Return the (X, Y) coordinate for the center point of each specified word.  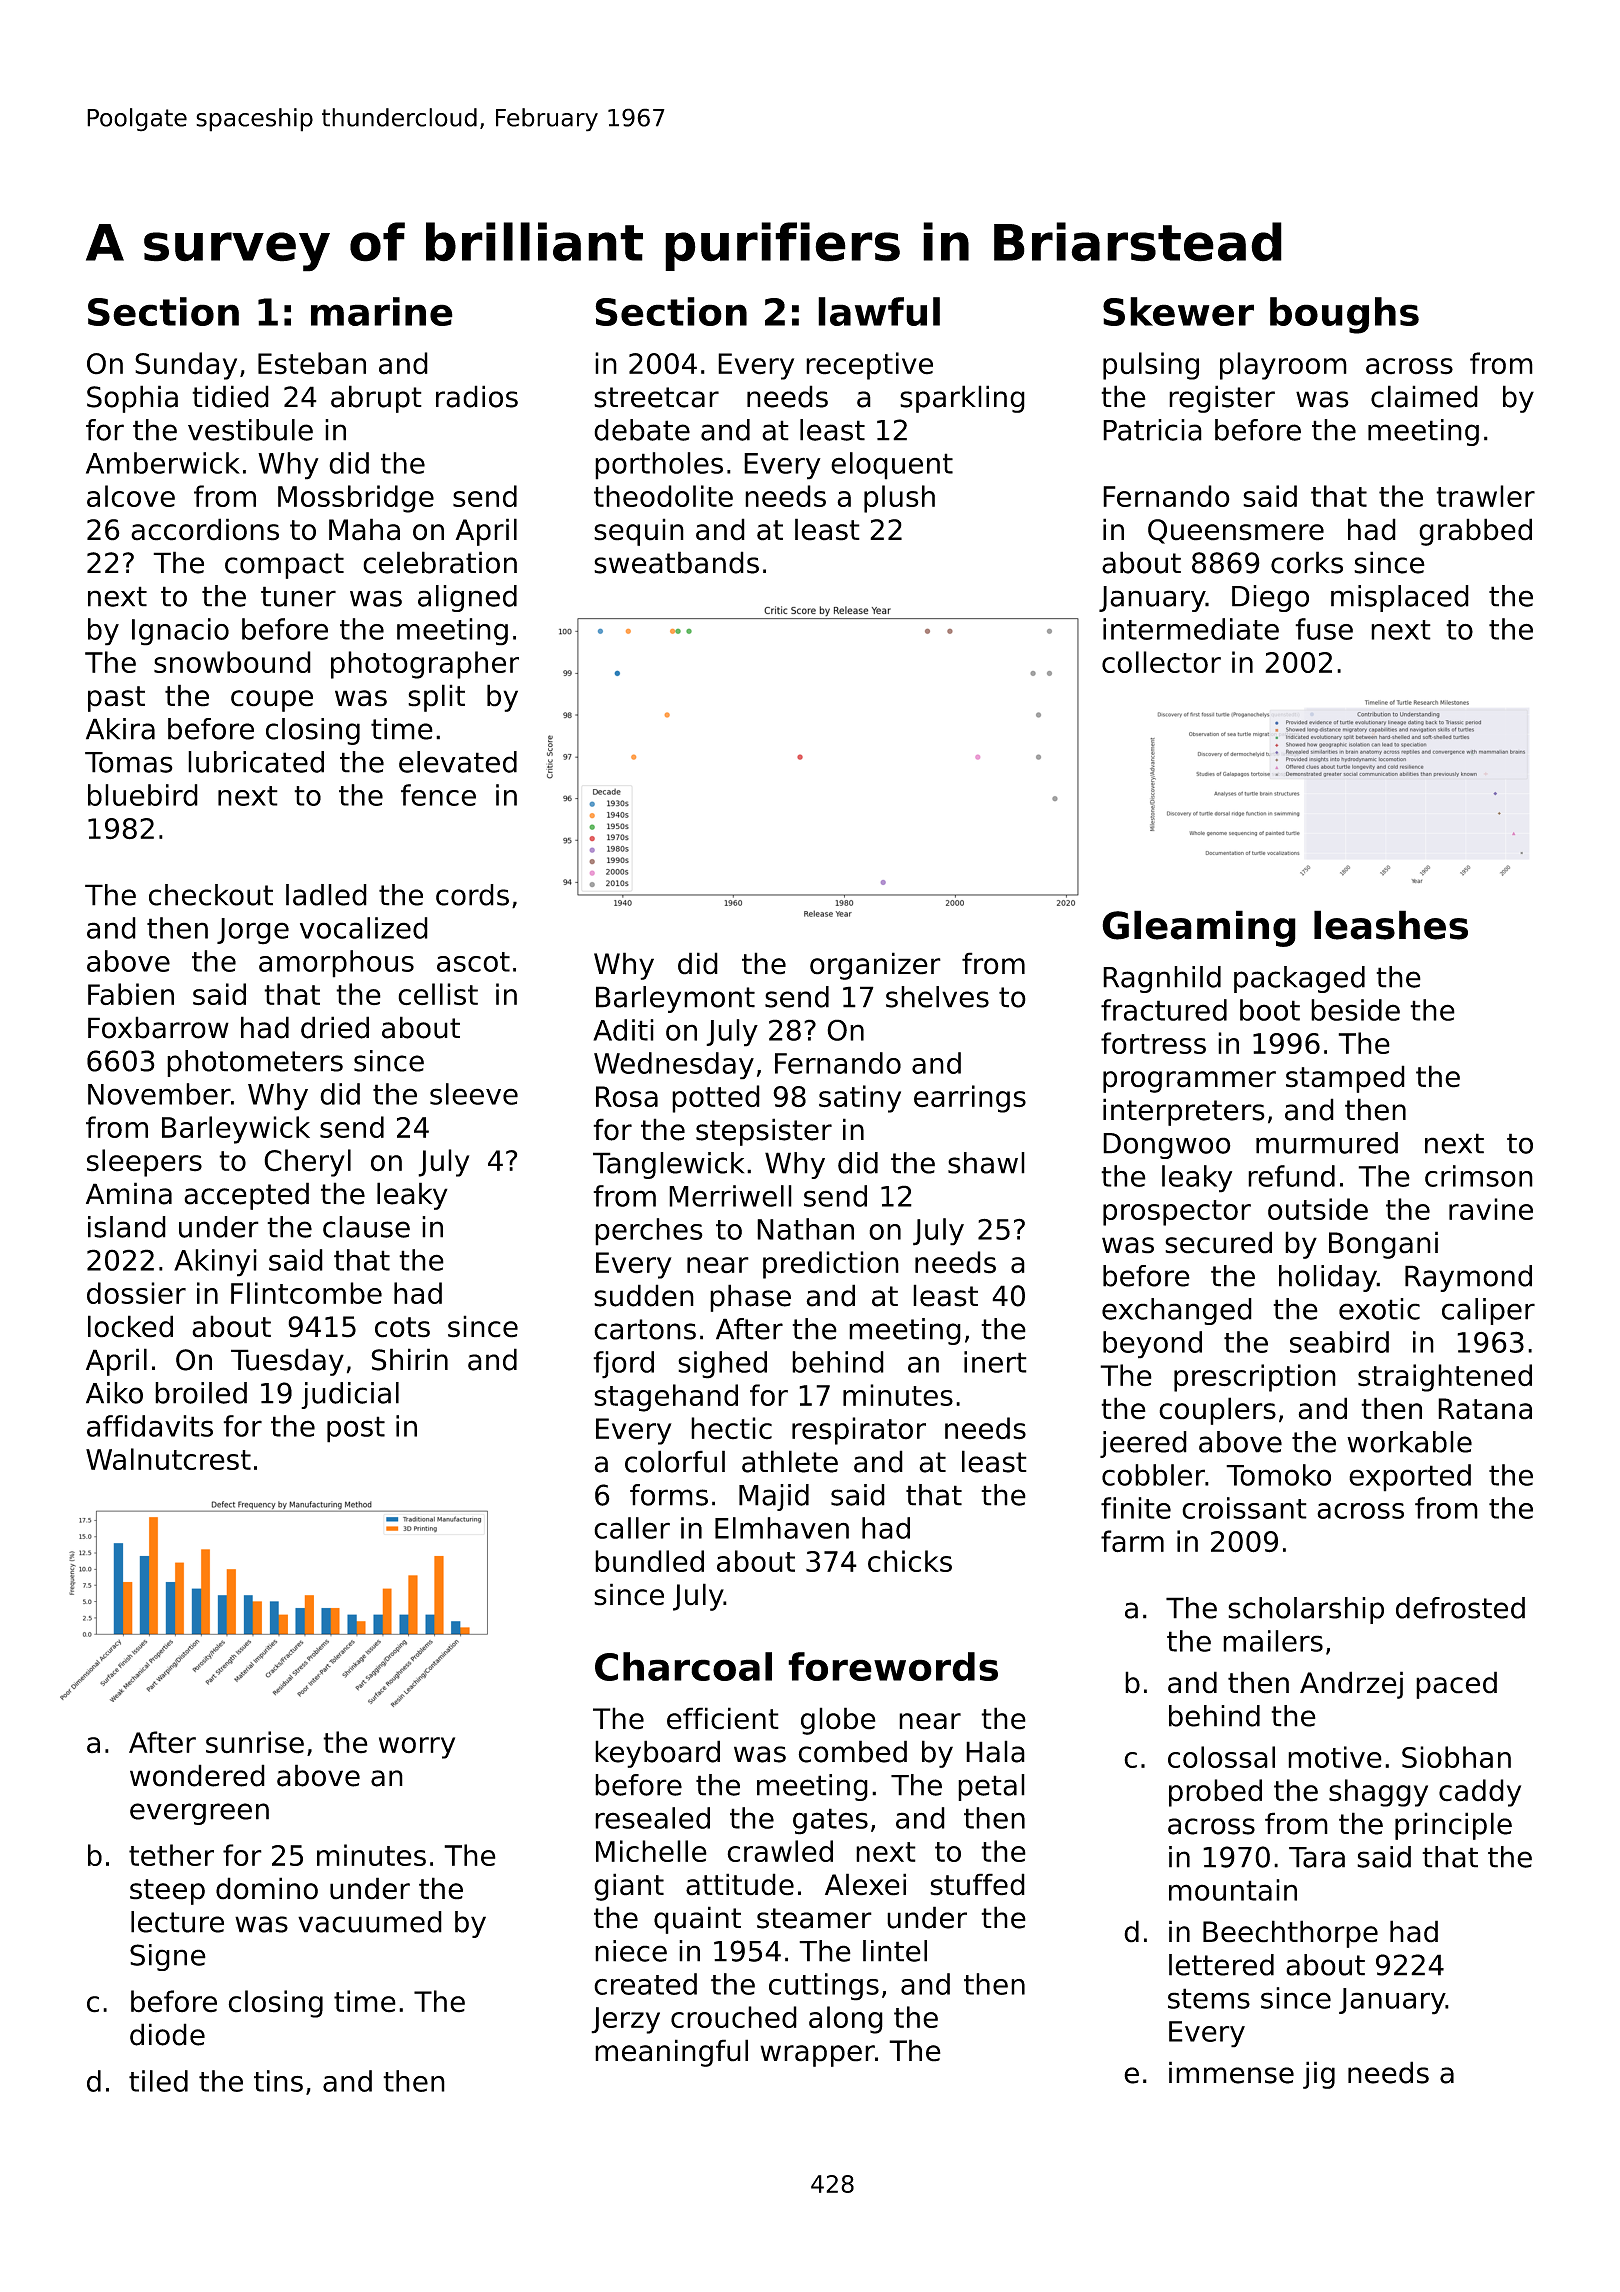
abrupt (376, 399)
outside (1318, 1209)
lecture (177, 1922)
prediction (831, 1265)
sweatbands (676, 562)
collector (1161, 662)
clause (366, 1227)
